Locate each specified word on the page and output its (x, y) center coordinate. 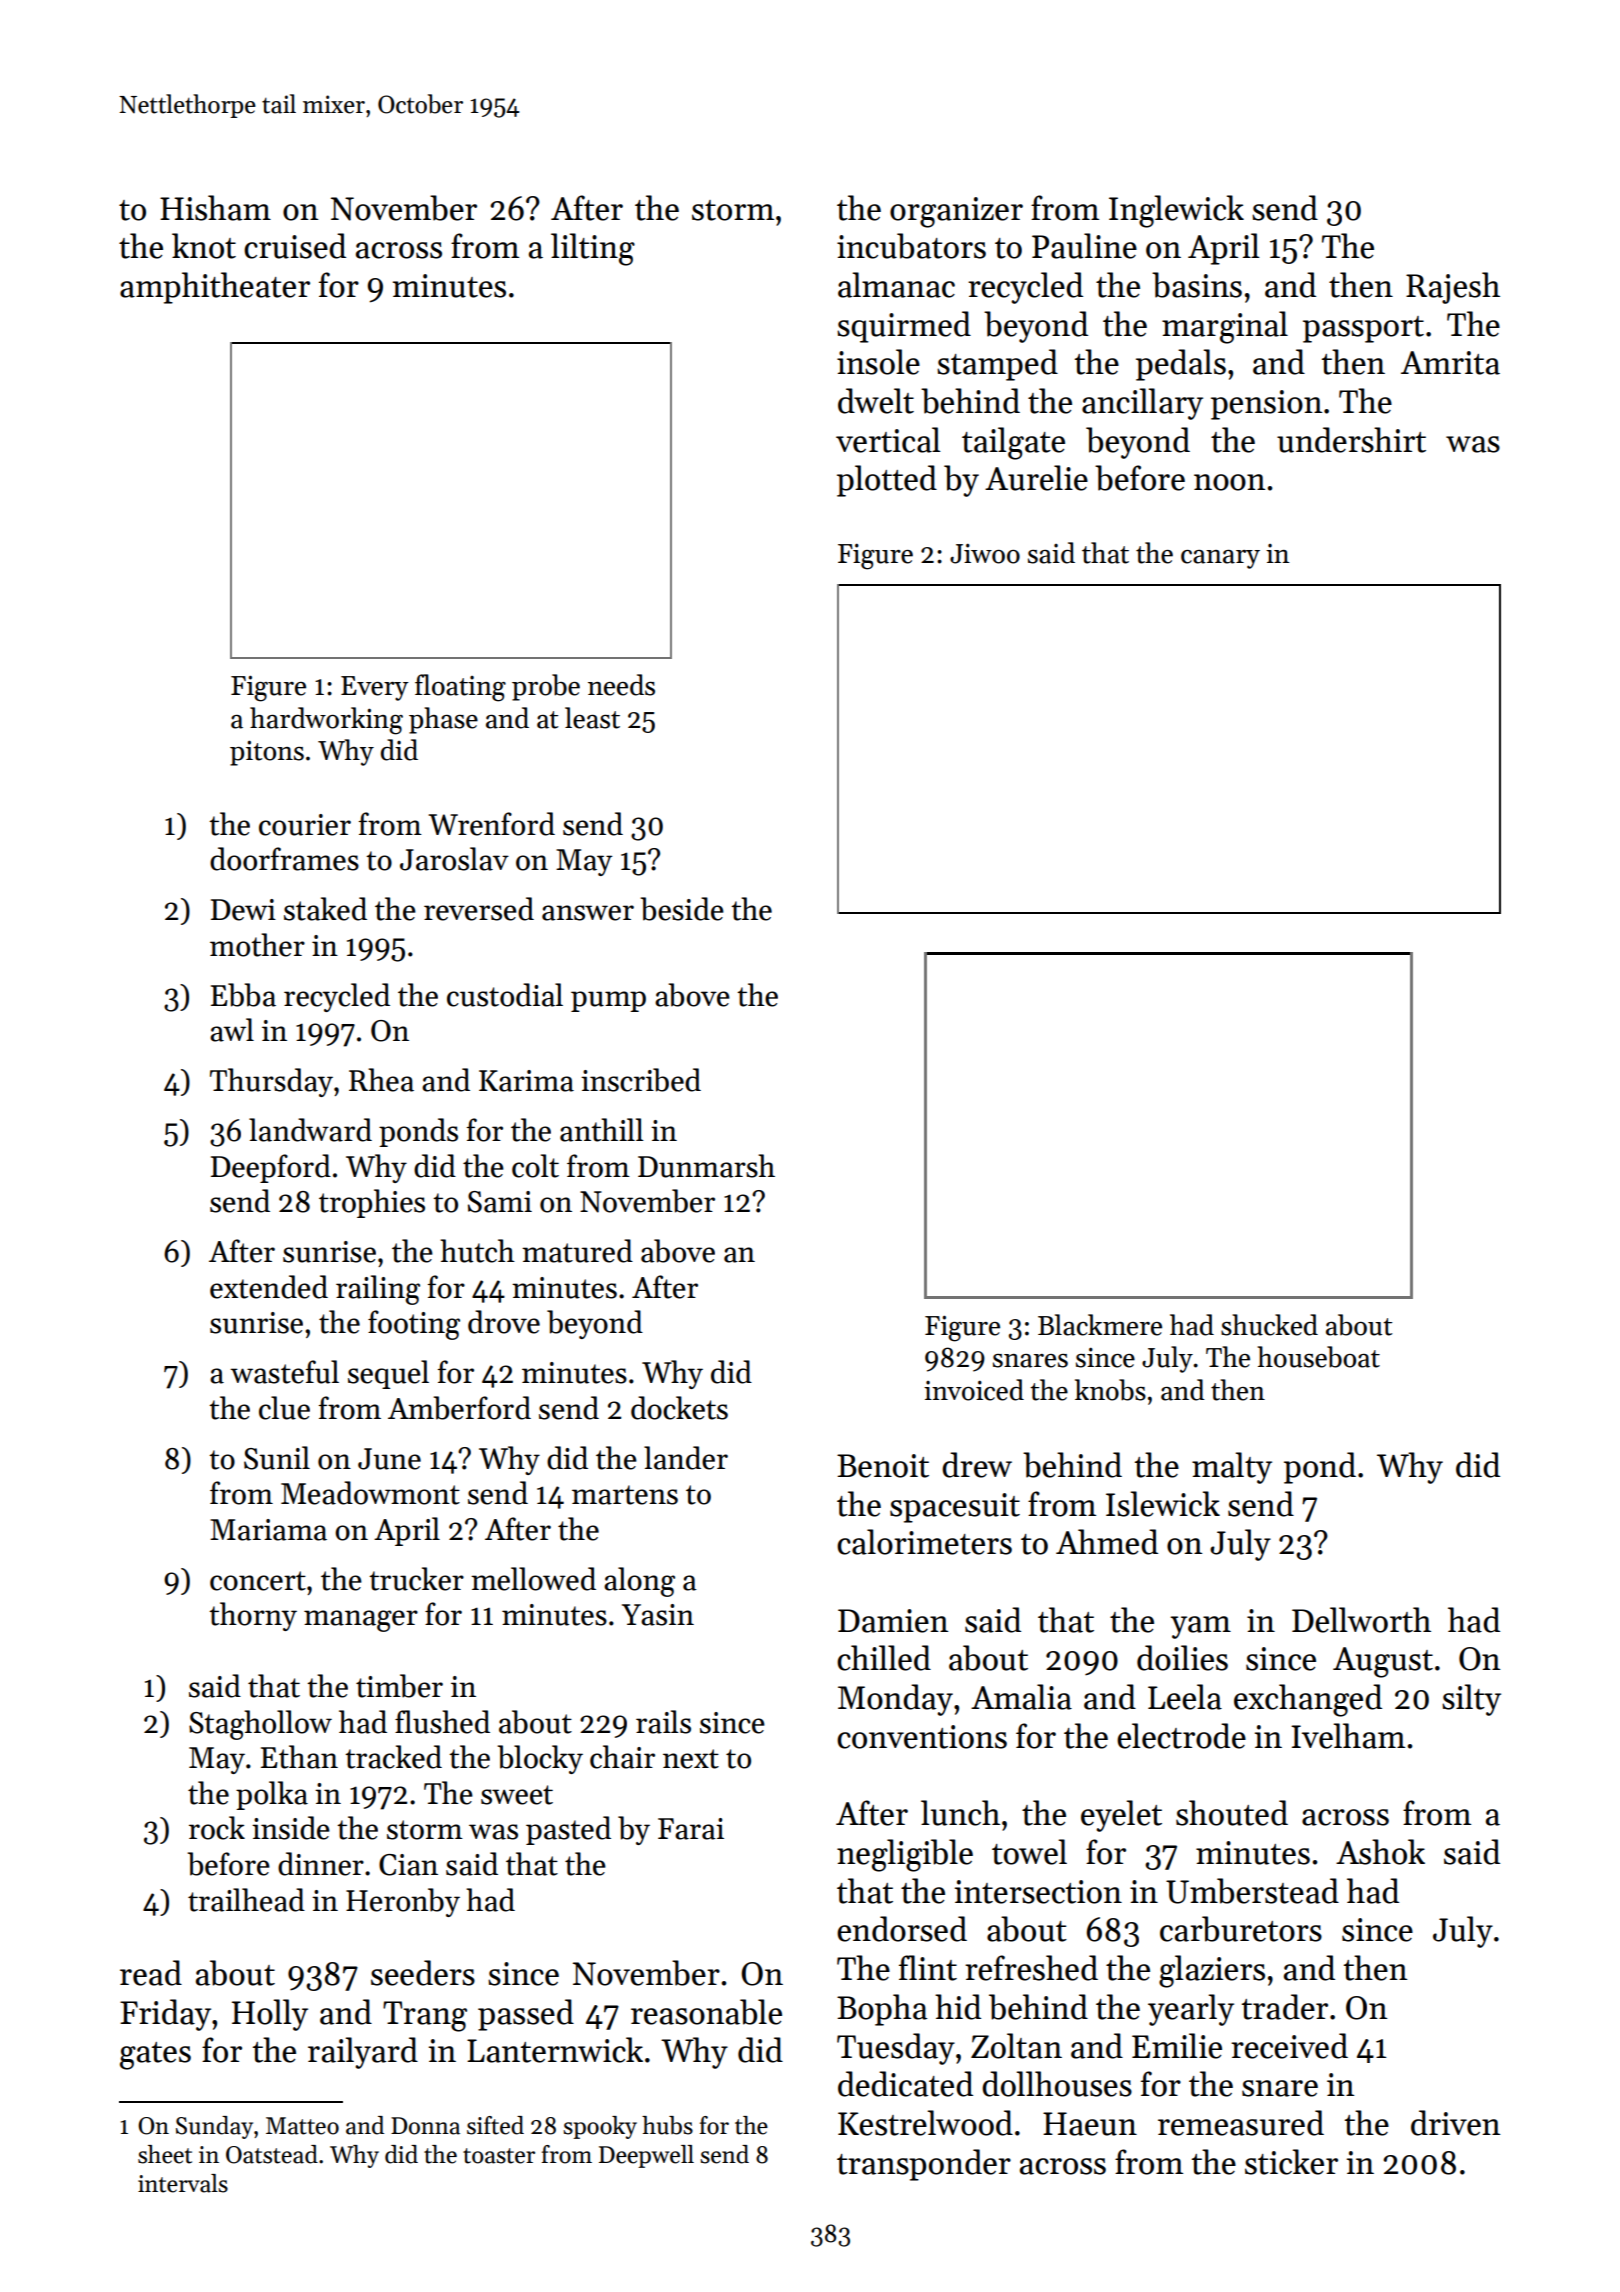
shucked (1269, 1325)
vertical (888, 440)
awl (232, 1030)
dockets (679, 1408)
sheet (165, 2154)
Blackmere (1100, 1325)
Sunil (277, 1458)
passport (1363, 329)
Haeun (1090, 2124)
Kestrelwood (925, 2123)
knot (204, 246)
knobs (1110, 1390)
